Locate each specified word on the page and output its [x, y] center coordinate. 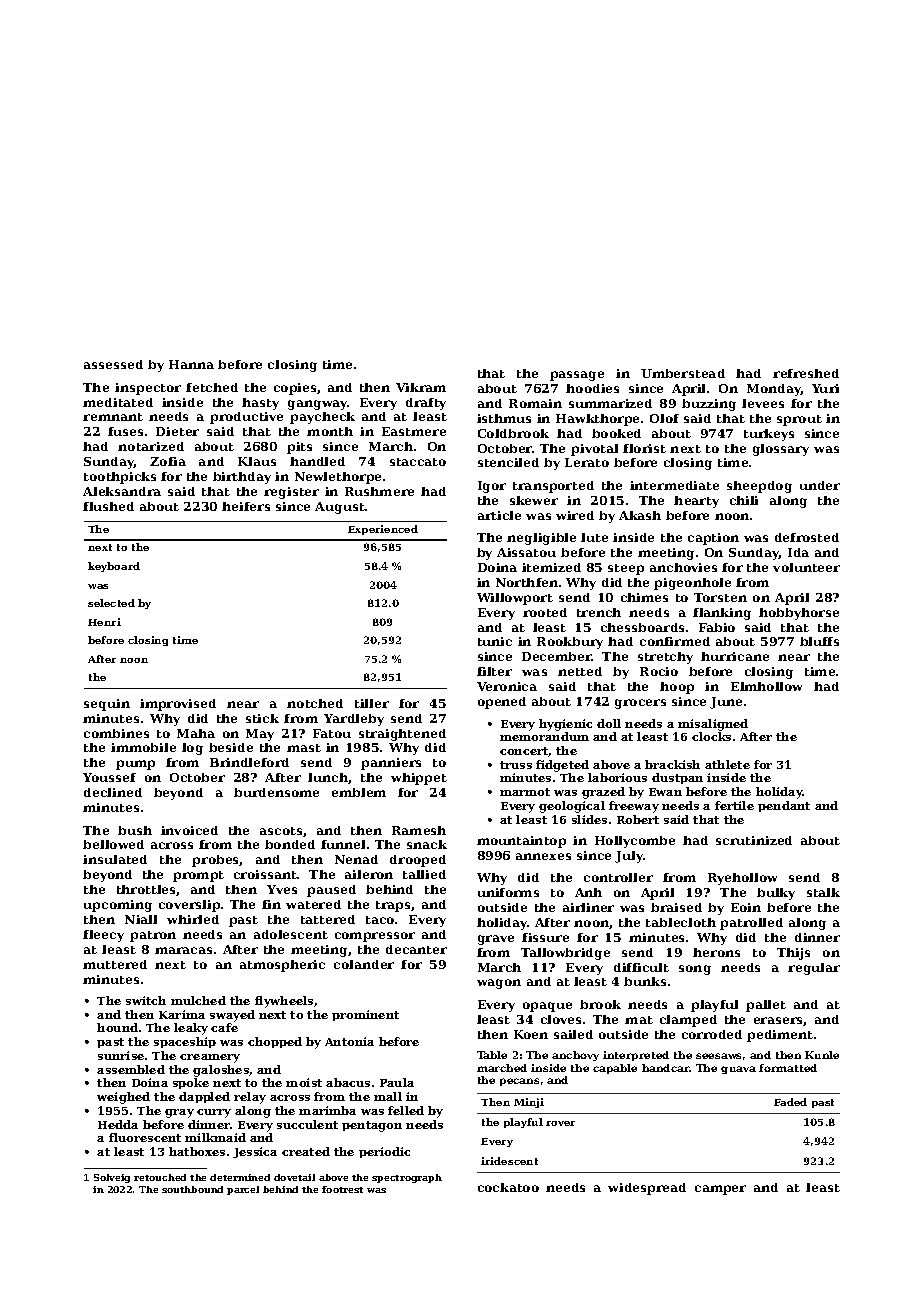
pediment [780, 1036]
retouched [160, 1177]
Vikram [421, 387]
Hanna [191, 364]
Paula [397, 1082]
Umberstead [683, 373]
